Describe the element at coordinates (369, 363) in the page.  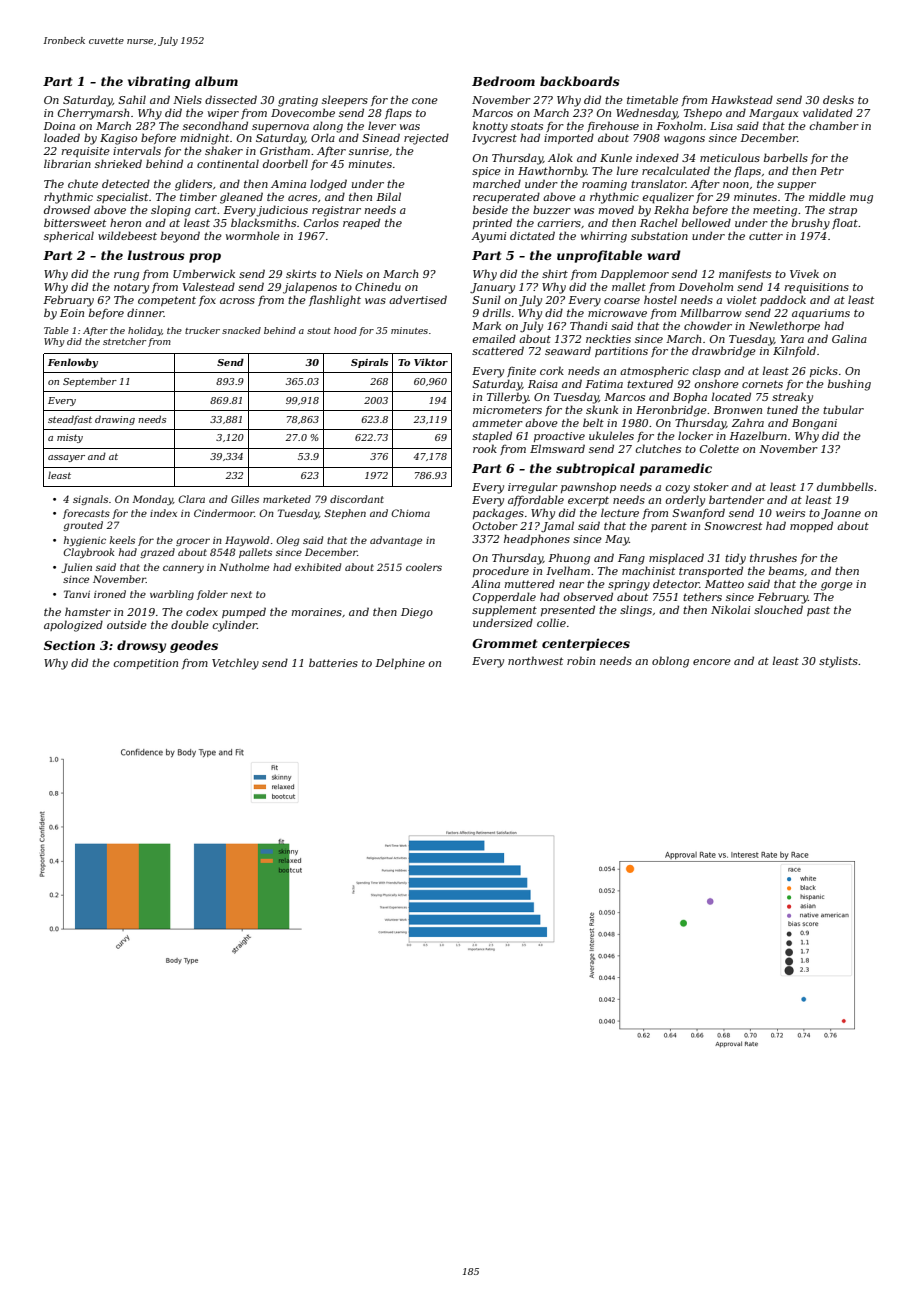
I see `Spirals` at that location.
